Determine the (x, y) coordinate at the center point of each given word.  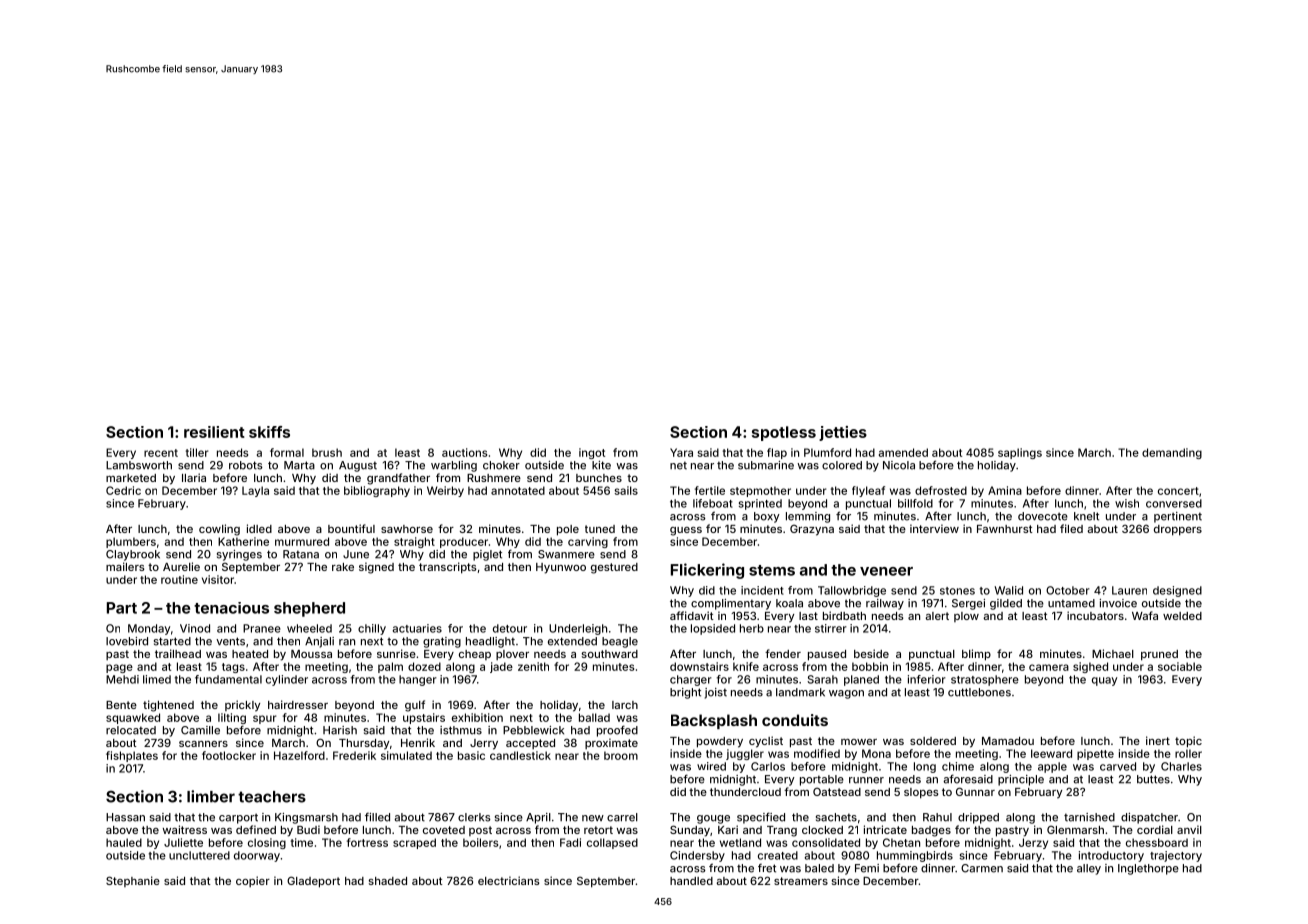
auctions (464, 452)
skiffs (269, 432)
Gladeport (313, 882)
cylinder (287, 680)
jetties (843, 433)
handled (691, 881)
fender (783, 653)
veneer (886, 571)
